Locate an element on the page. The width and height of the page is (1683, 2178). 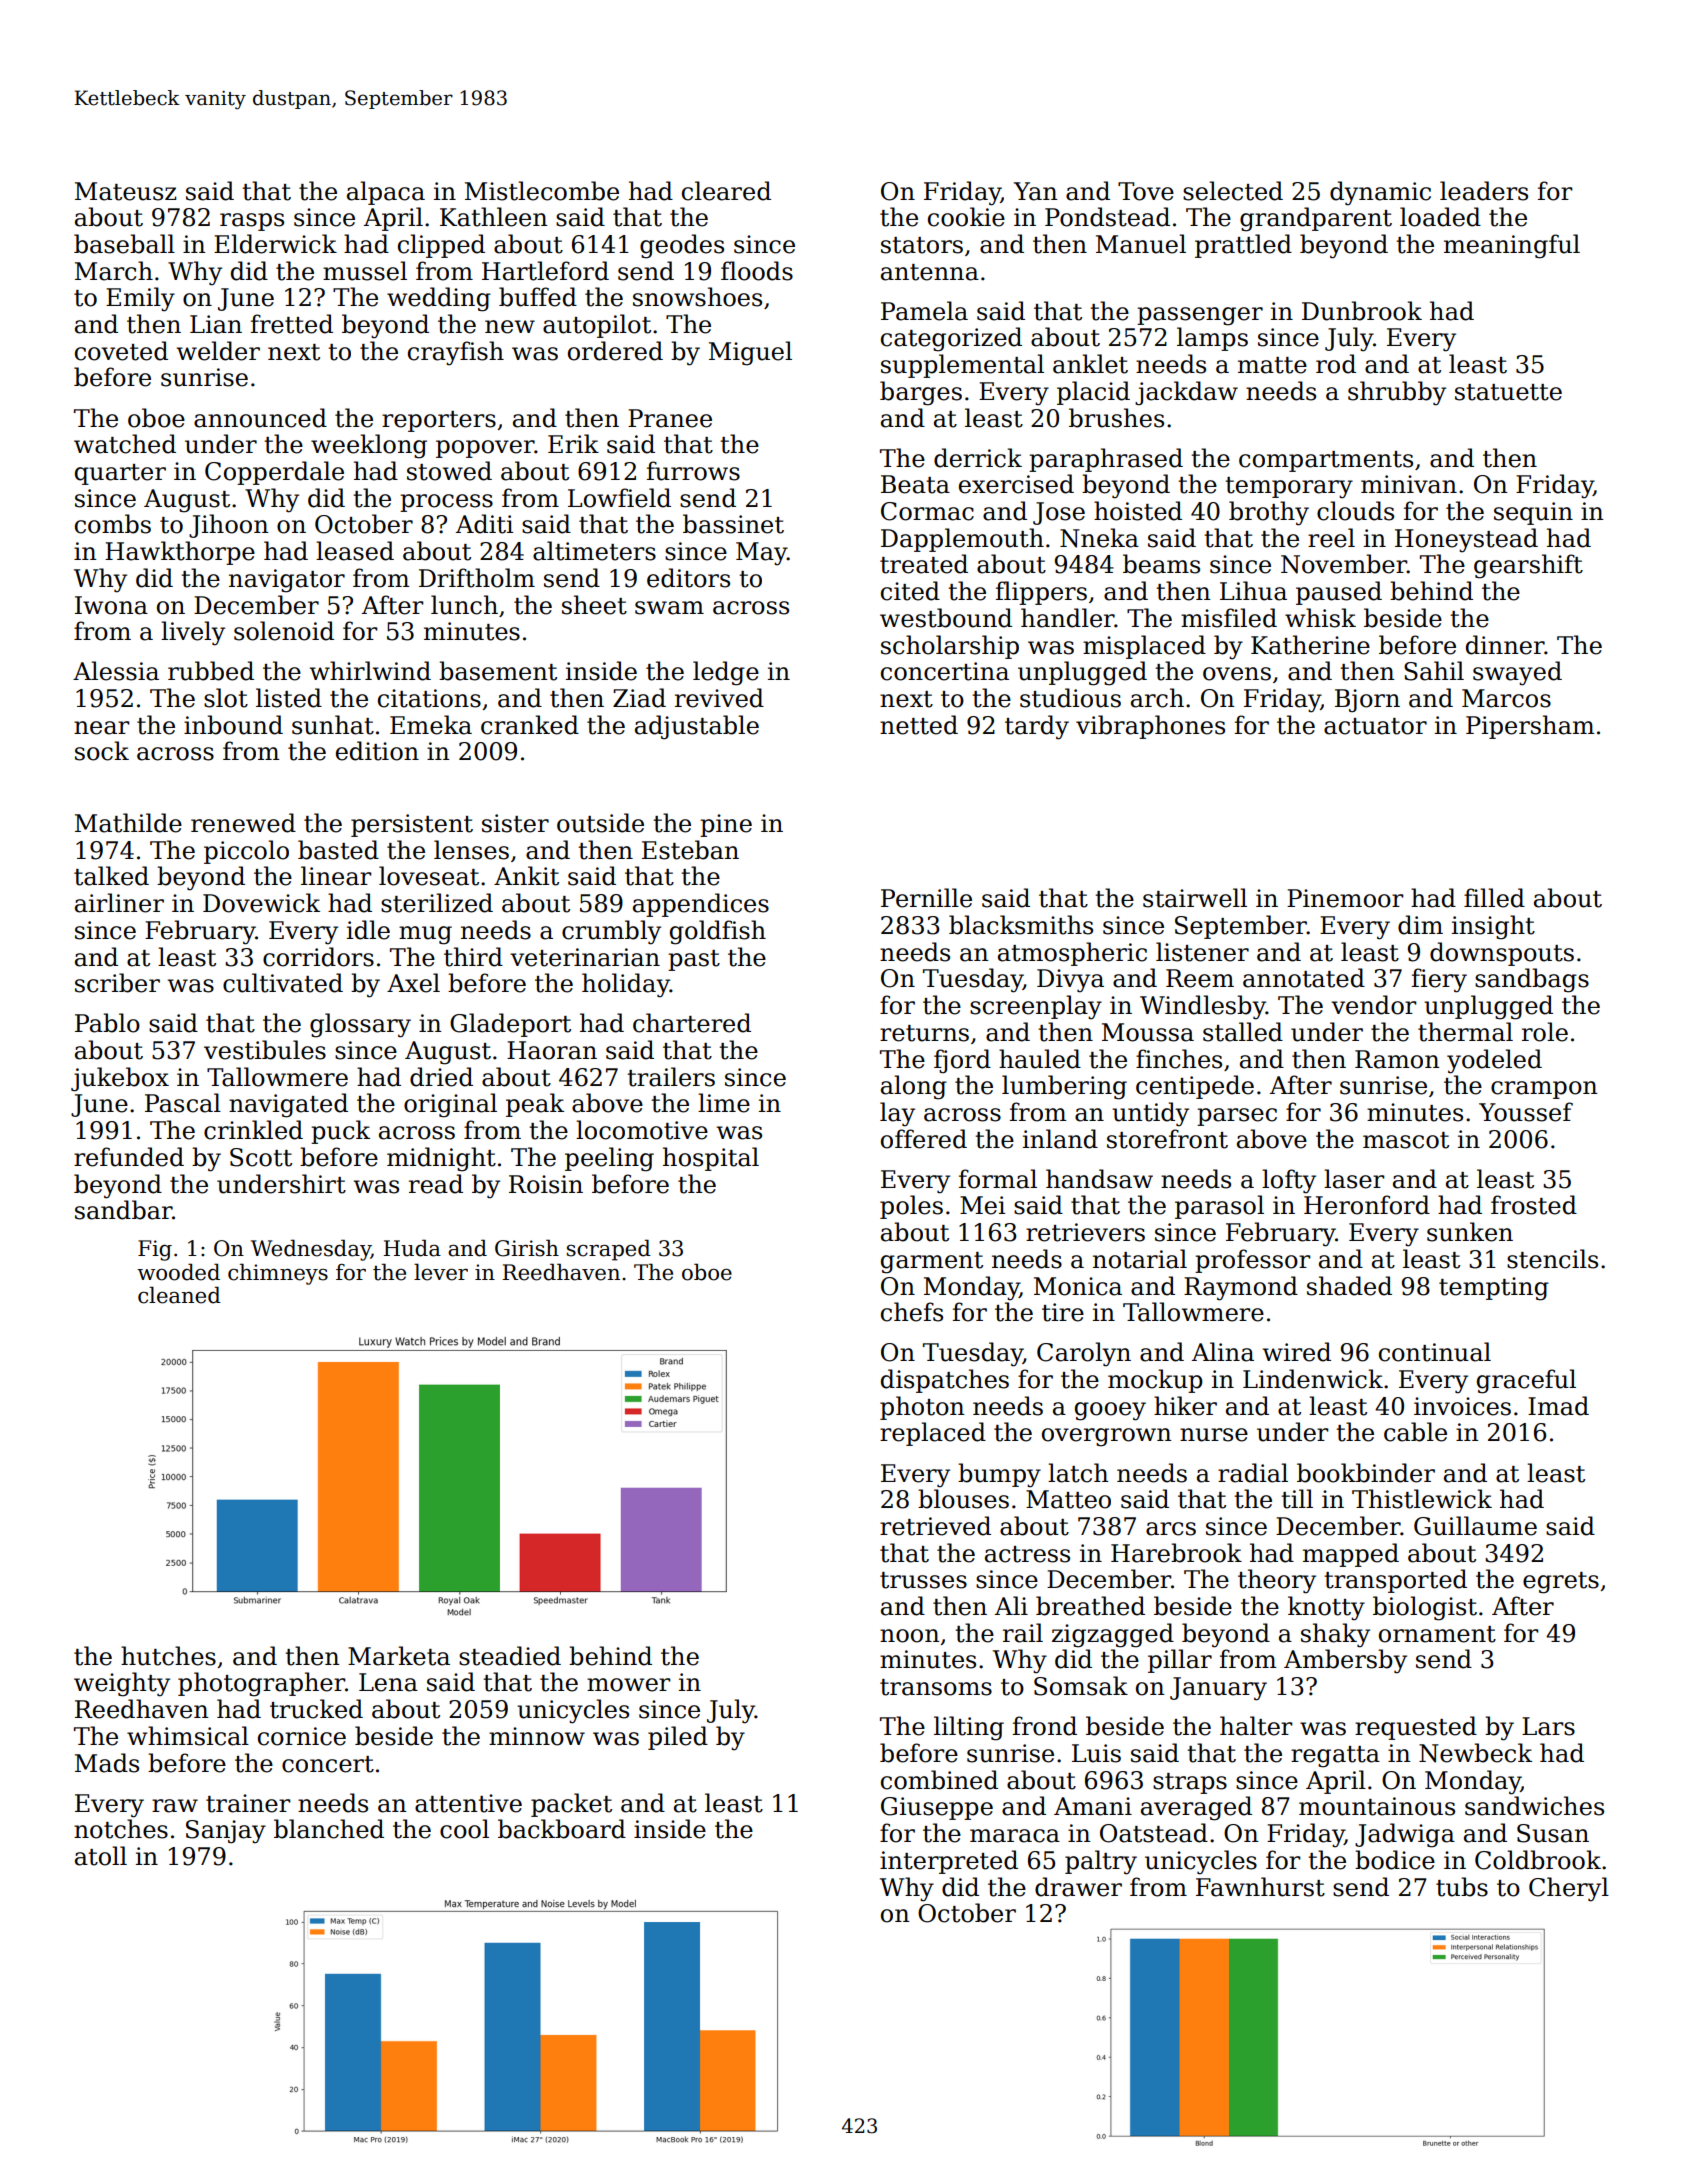
rasps is located at coordinates (252, 222).
